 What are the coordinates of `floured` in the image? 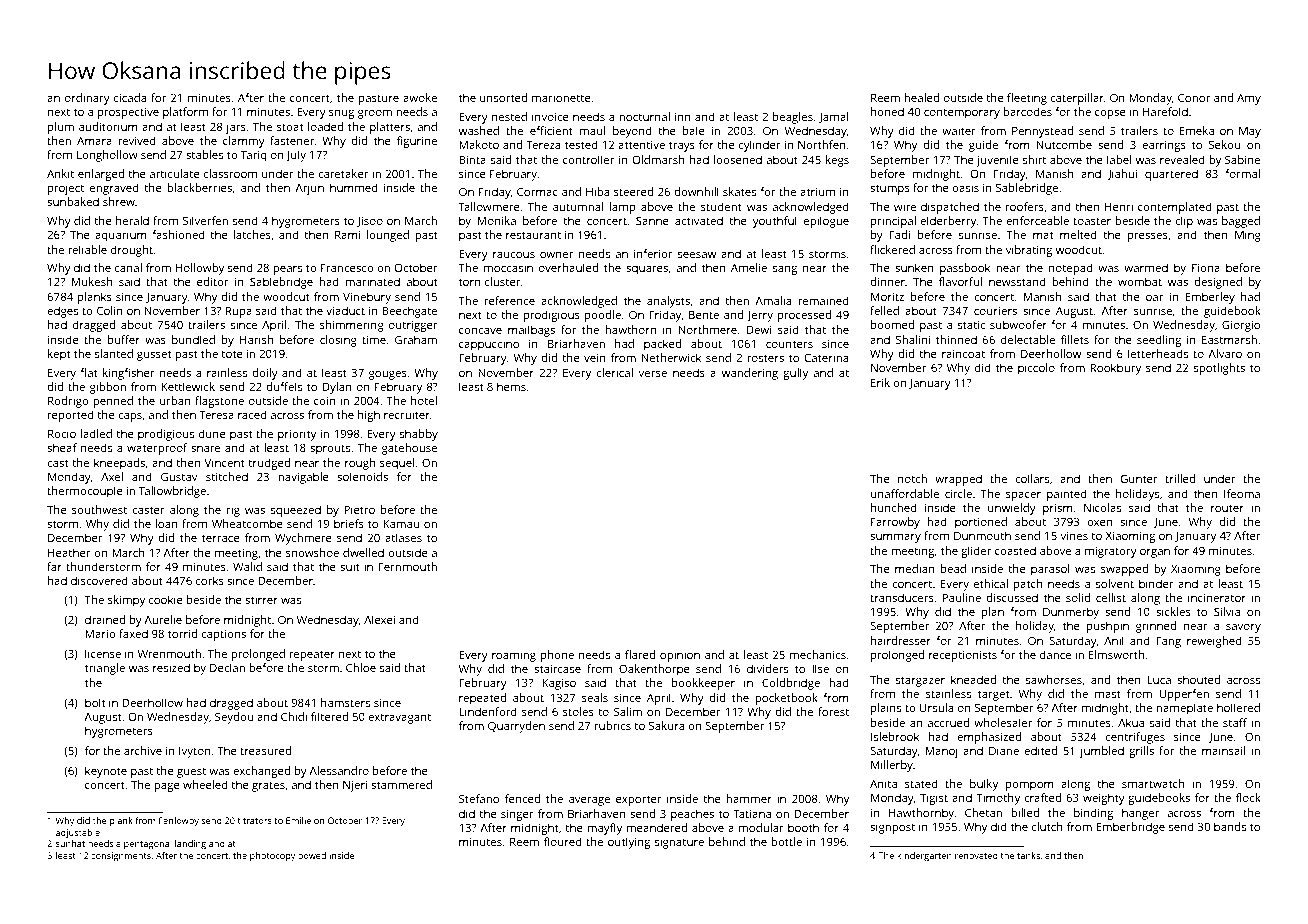 It's located at (563, 841).
